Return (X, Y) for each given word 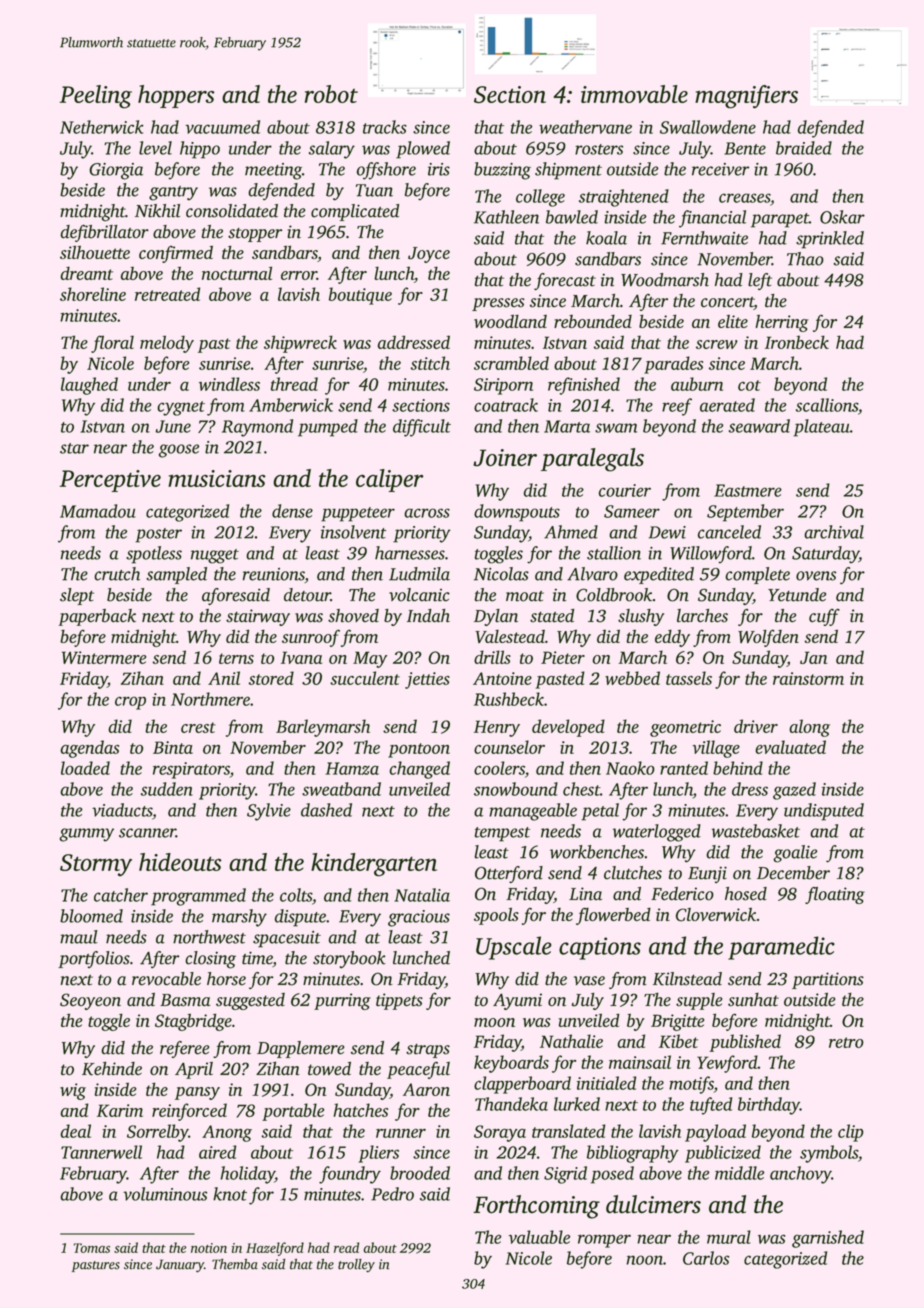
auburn (697, 384)
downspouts (517, 513)
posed (612, 1175)
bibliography (633, 1154)
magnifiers (746, 97)
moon (494, 1022)
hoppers (176, 96)
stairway (258, 617)
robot (331, 94)
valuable (539, 1237)
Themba (235, 1264)
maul (79, 937)
